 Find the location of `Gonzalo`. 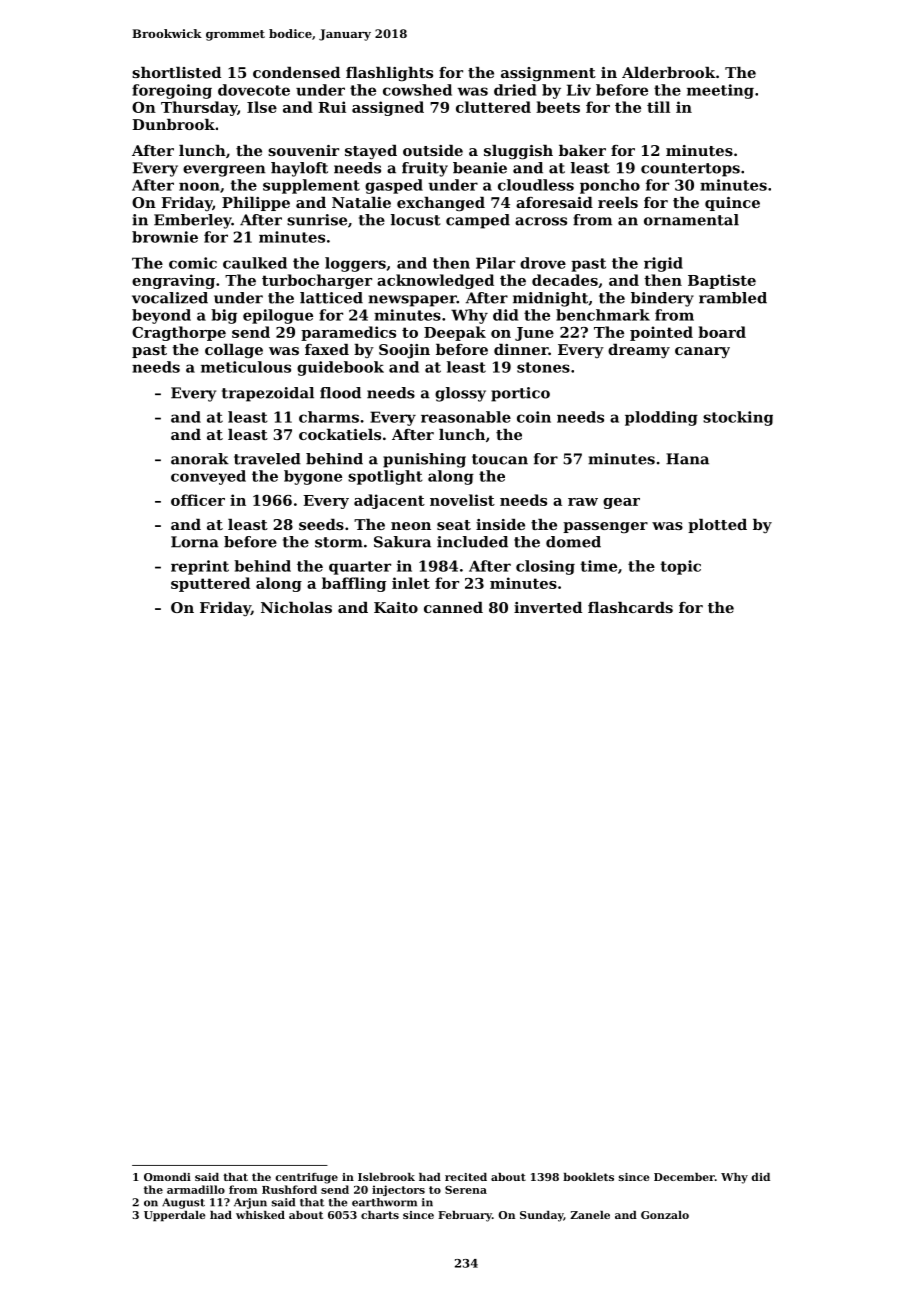

Gonzalo is located at coordinates (665, 1215).
